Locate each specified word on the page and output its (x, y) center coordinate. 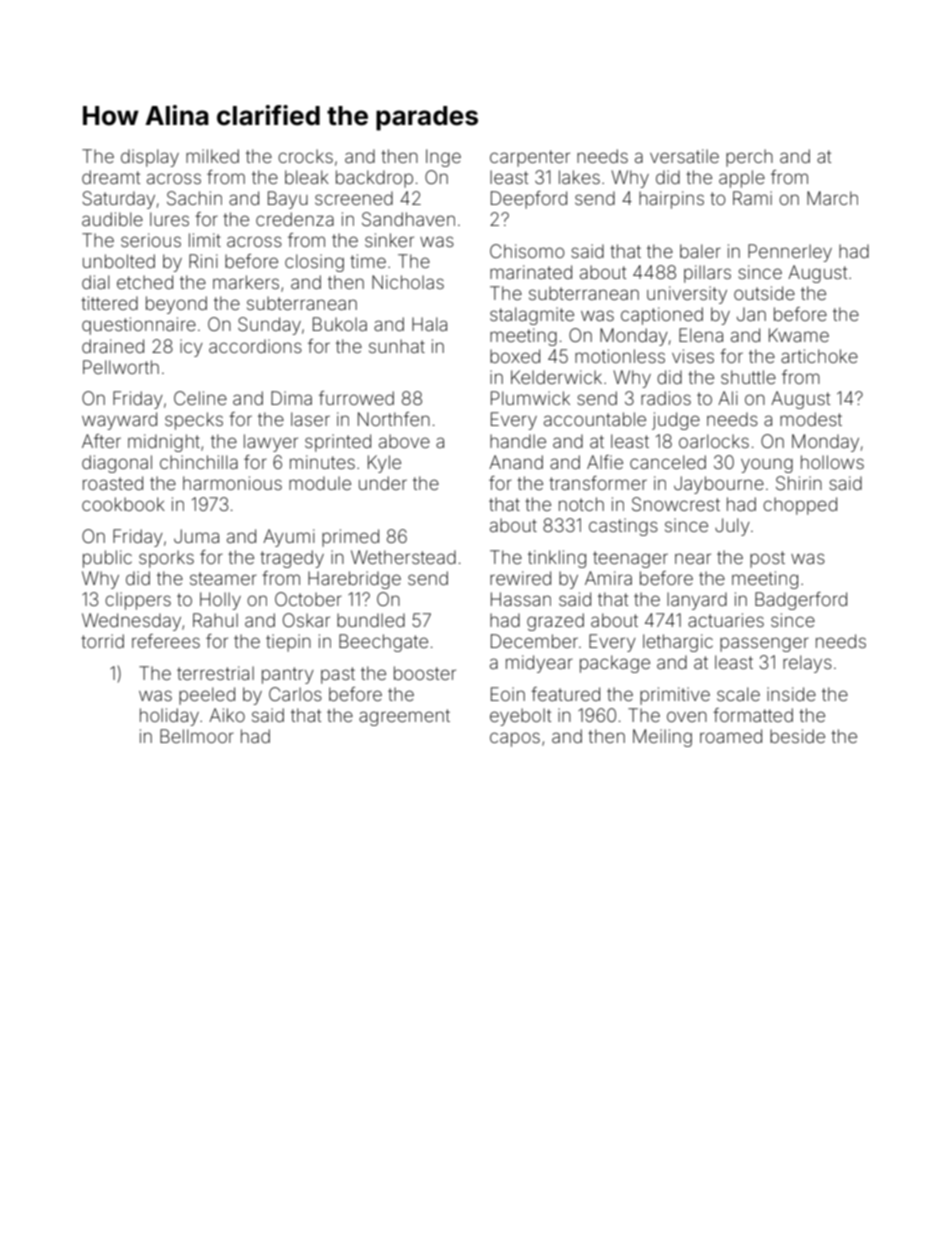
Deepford (529, 200)
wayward (119, 421)
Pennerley (790, 253)
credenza (295, 219)
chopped (800, 506)
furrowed (356, 398)
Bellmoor (197, 736)
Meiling (662, 738)
